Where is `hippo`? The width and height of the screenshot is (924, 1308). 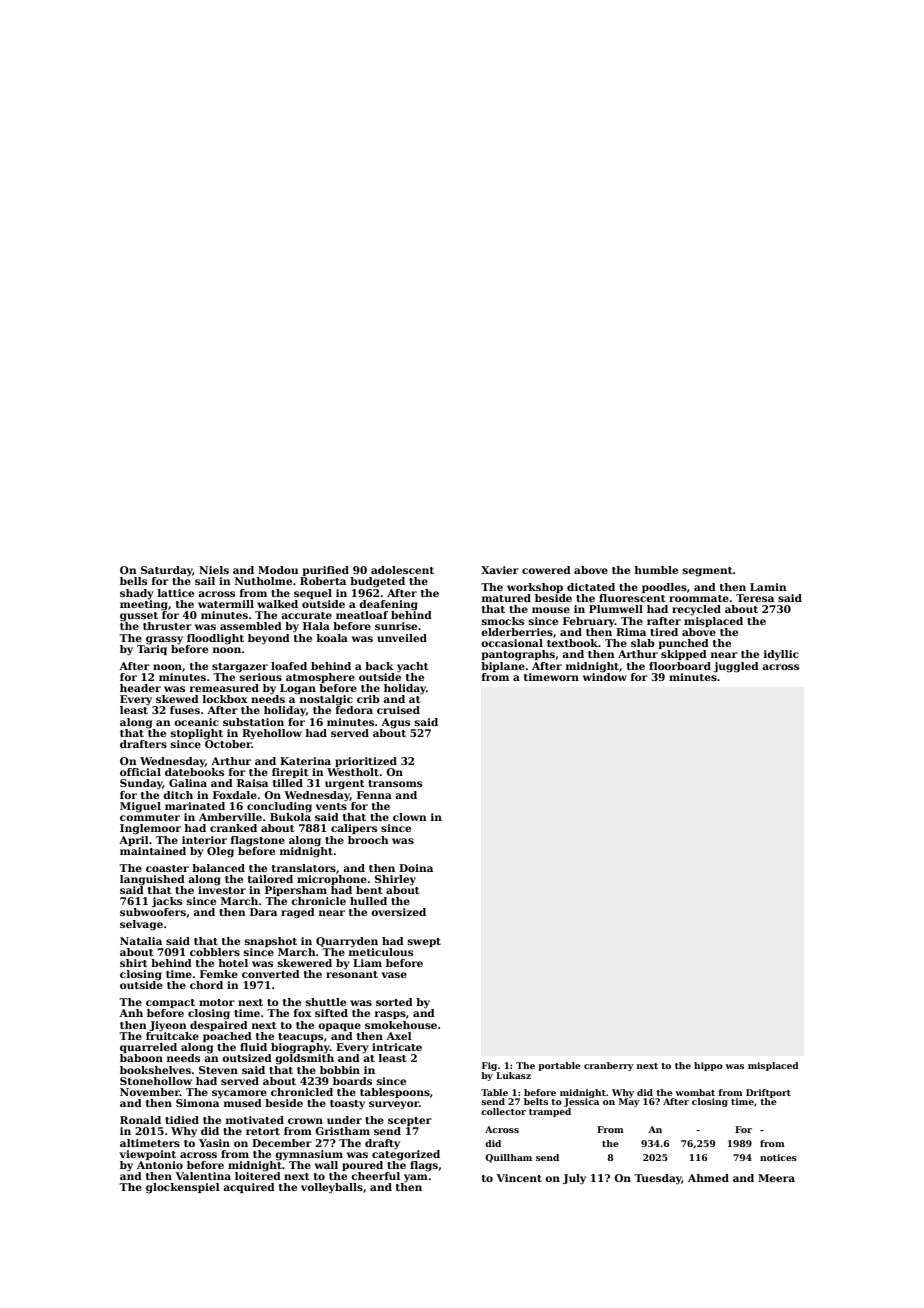 hippo is located at coordinates (708, 1066).
